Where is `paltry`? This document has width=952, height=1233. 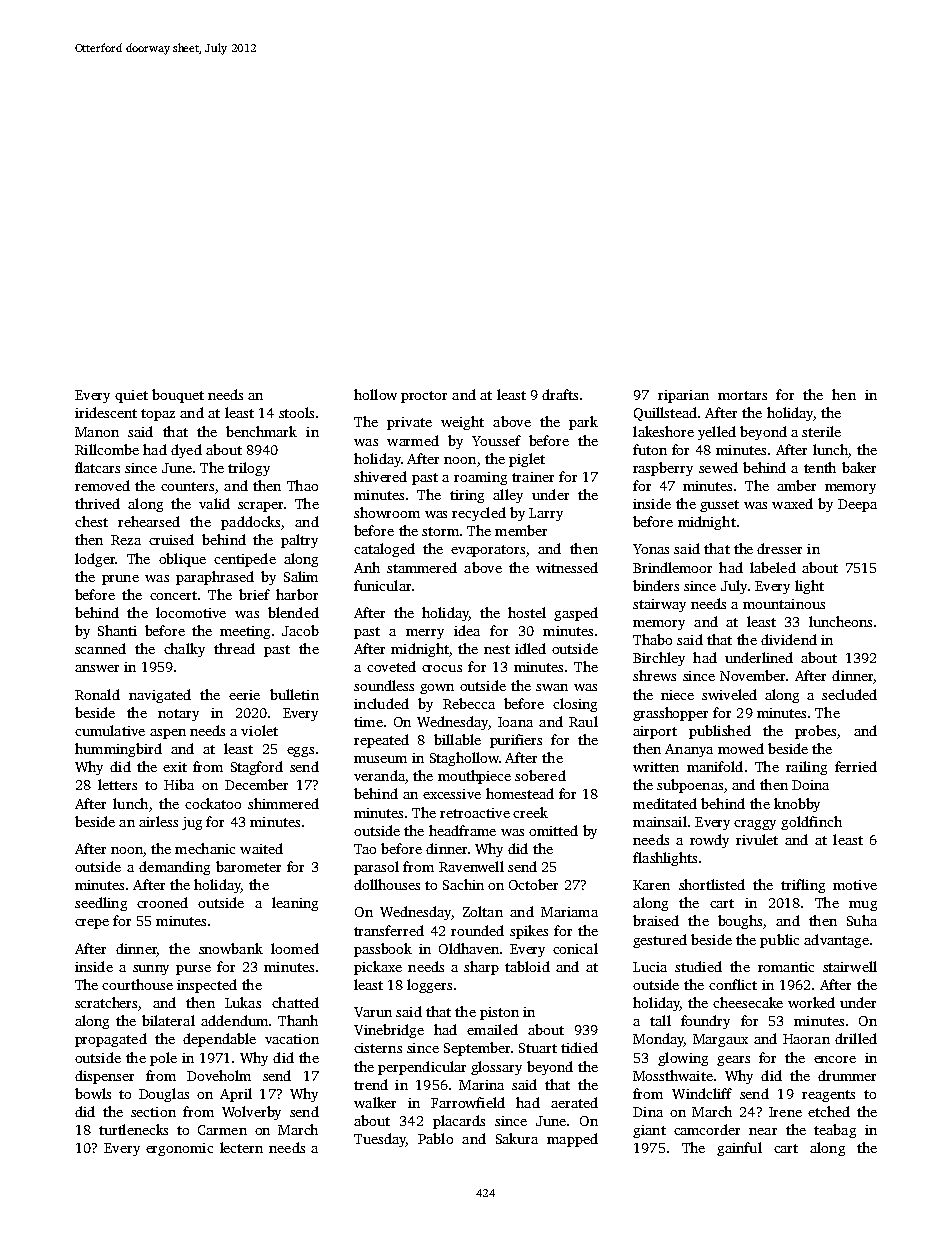 paltry is located at coordinates (299, 541).
